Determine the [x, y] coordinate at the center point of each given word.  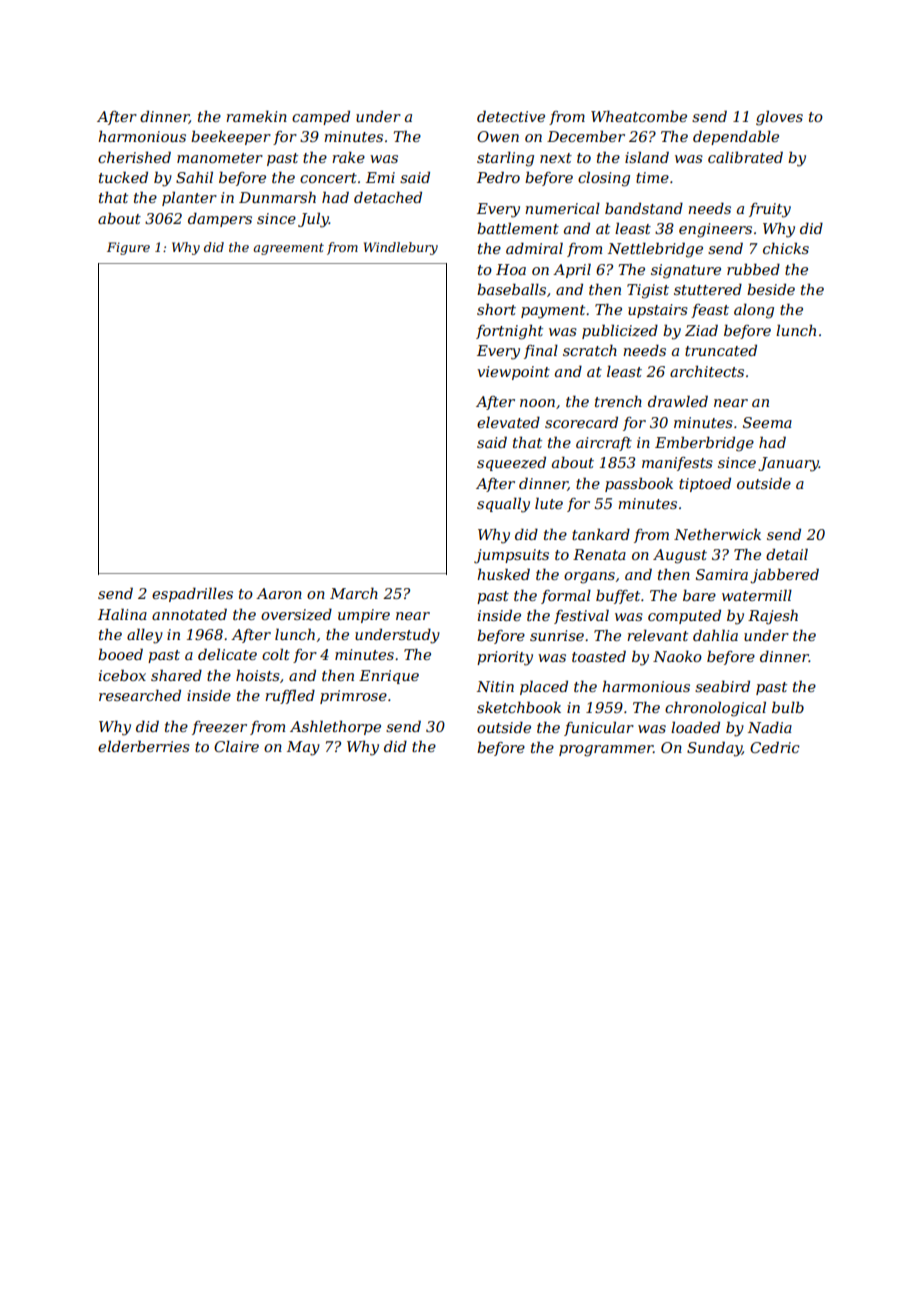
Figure [128, 248]
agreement [288, 249]
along [754, 311]
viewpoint [513, 373]
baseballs [511, 289]
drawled [678, 401]
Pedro [498, 177]
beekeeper [231, 137]
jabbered [784, 576]
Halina [122, 614]
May [303, 748]
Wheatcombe [639, 116]
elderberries [144, 746]
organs [589, 578]
